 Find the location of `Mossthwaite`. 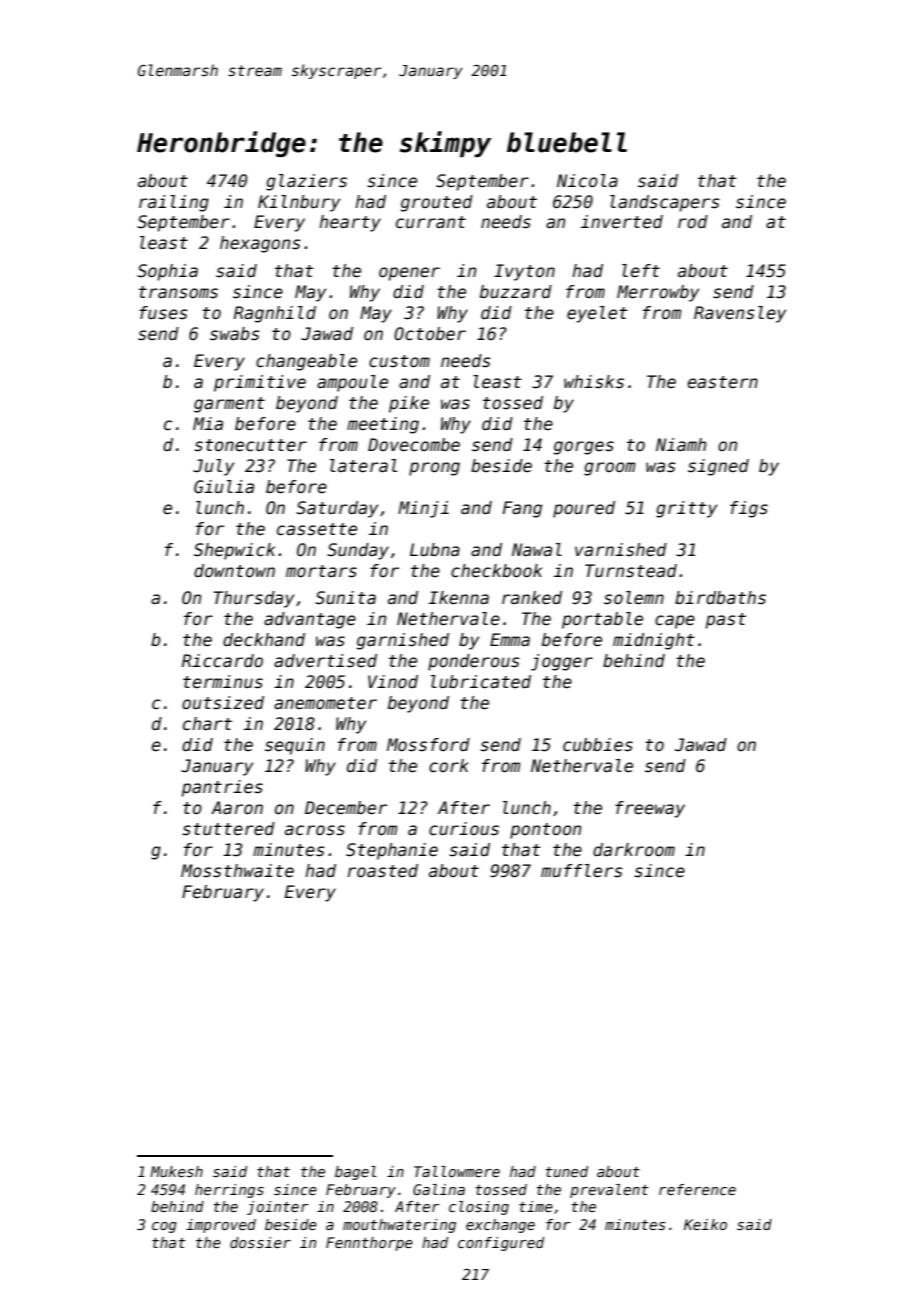

Mossthwaite is located at coordinates (237, 871).
